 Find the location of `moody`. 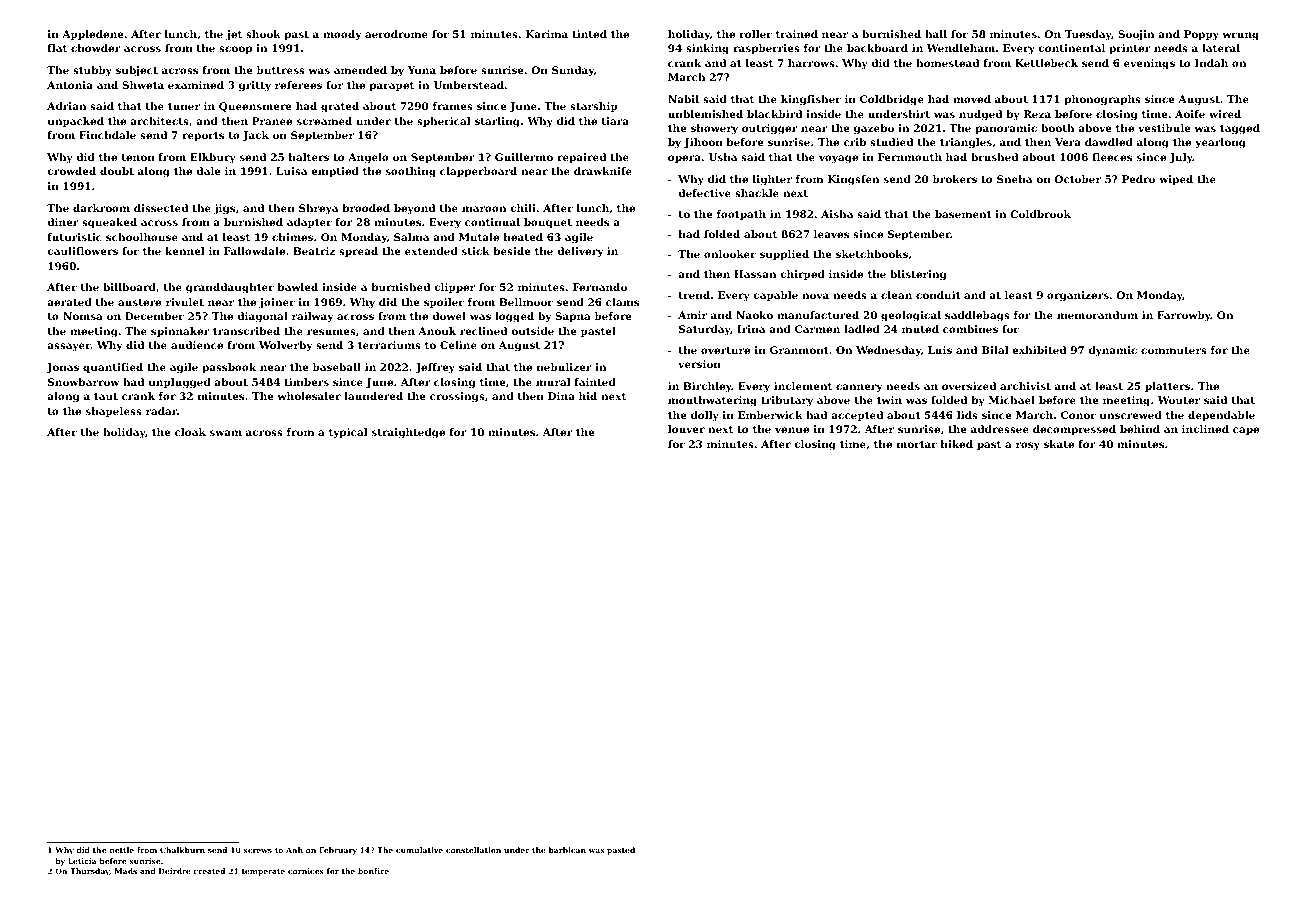

moody is located at coordinates (342, 35).
